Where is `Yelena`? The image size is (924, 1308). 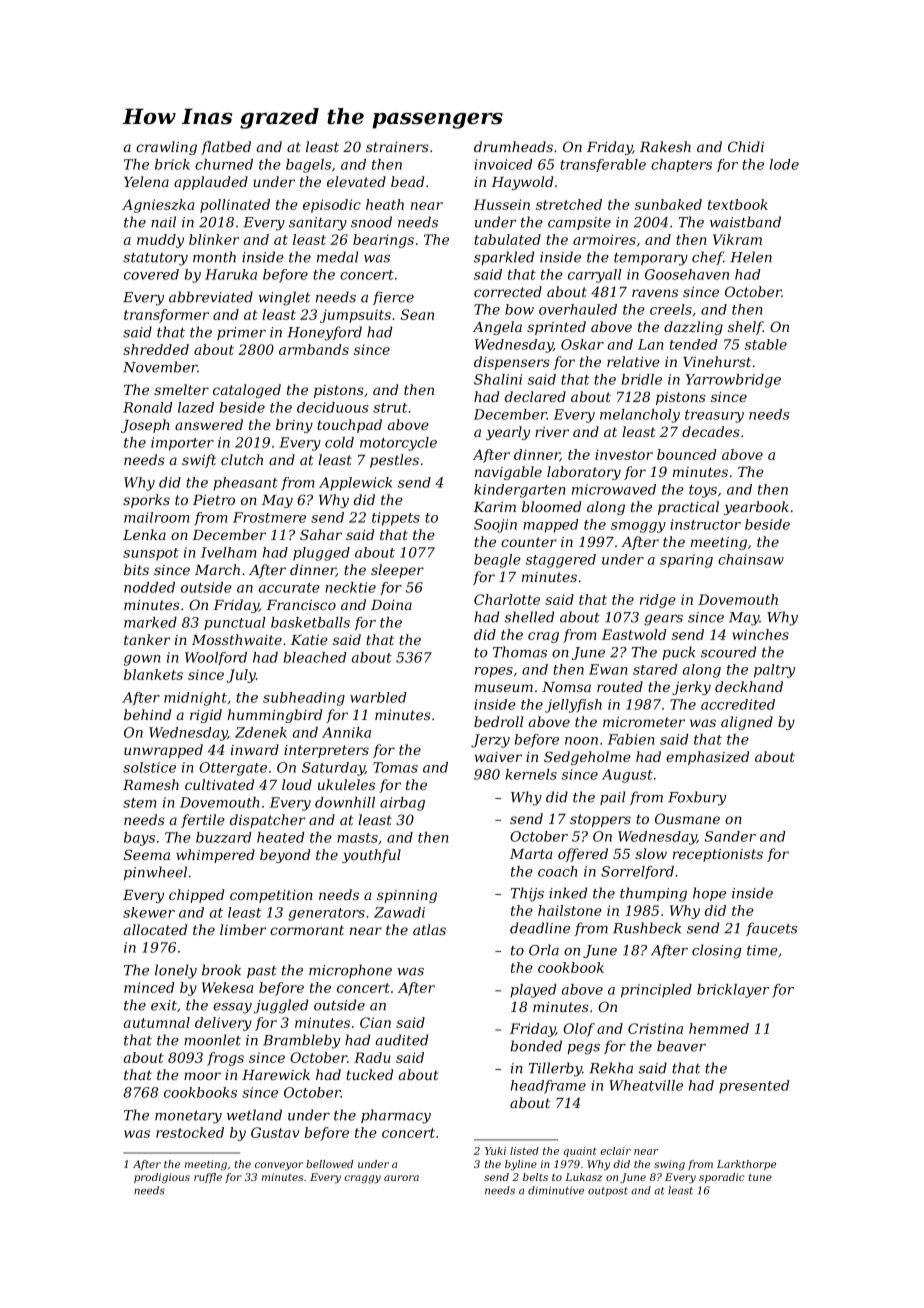 Yelena is located at coordinates (146, 181).
